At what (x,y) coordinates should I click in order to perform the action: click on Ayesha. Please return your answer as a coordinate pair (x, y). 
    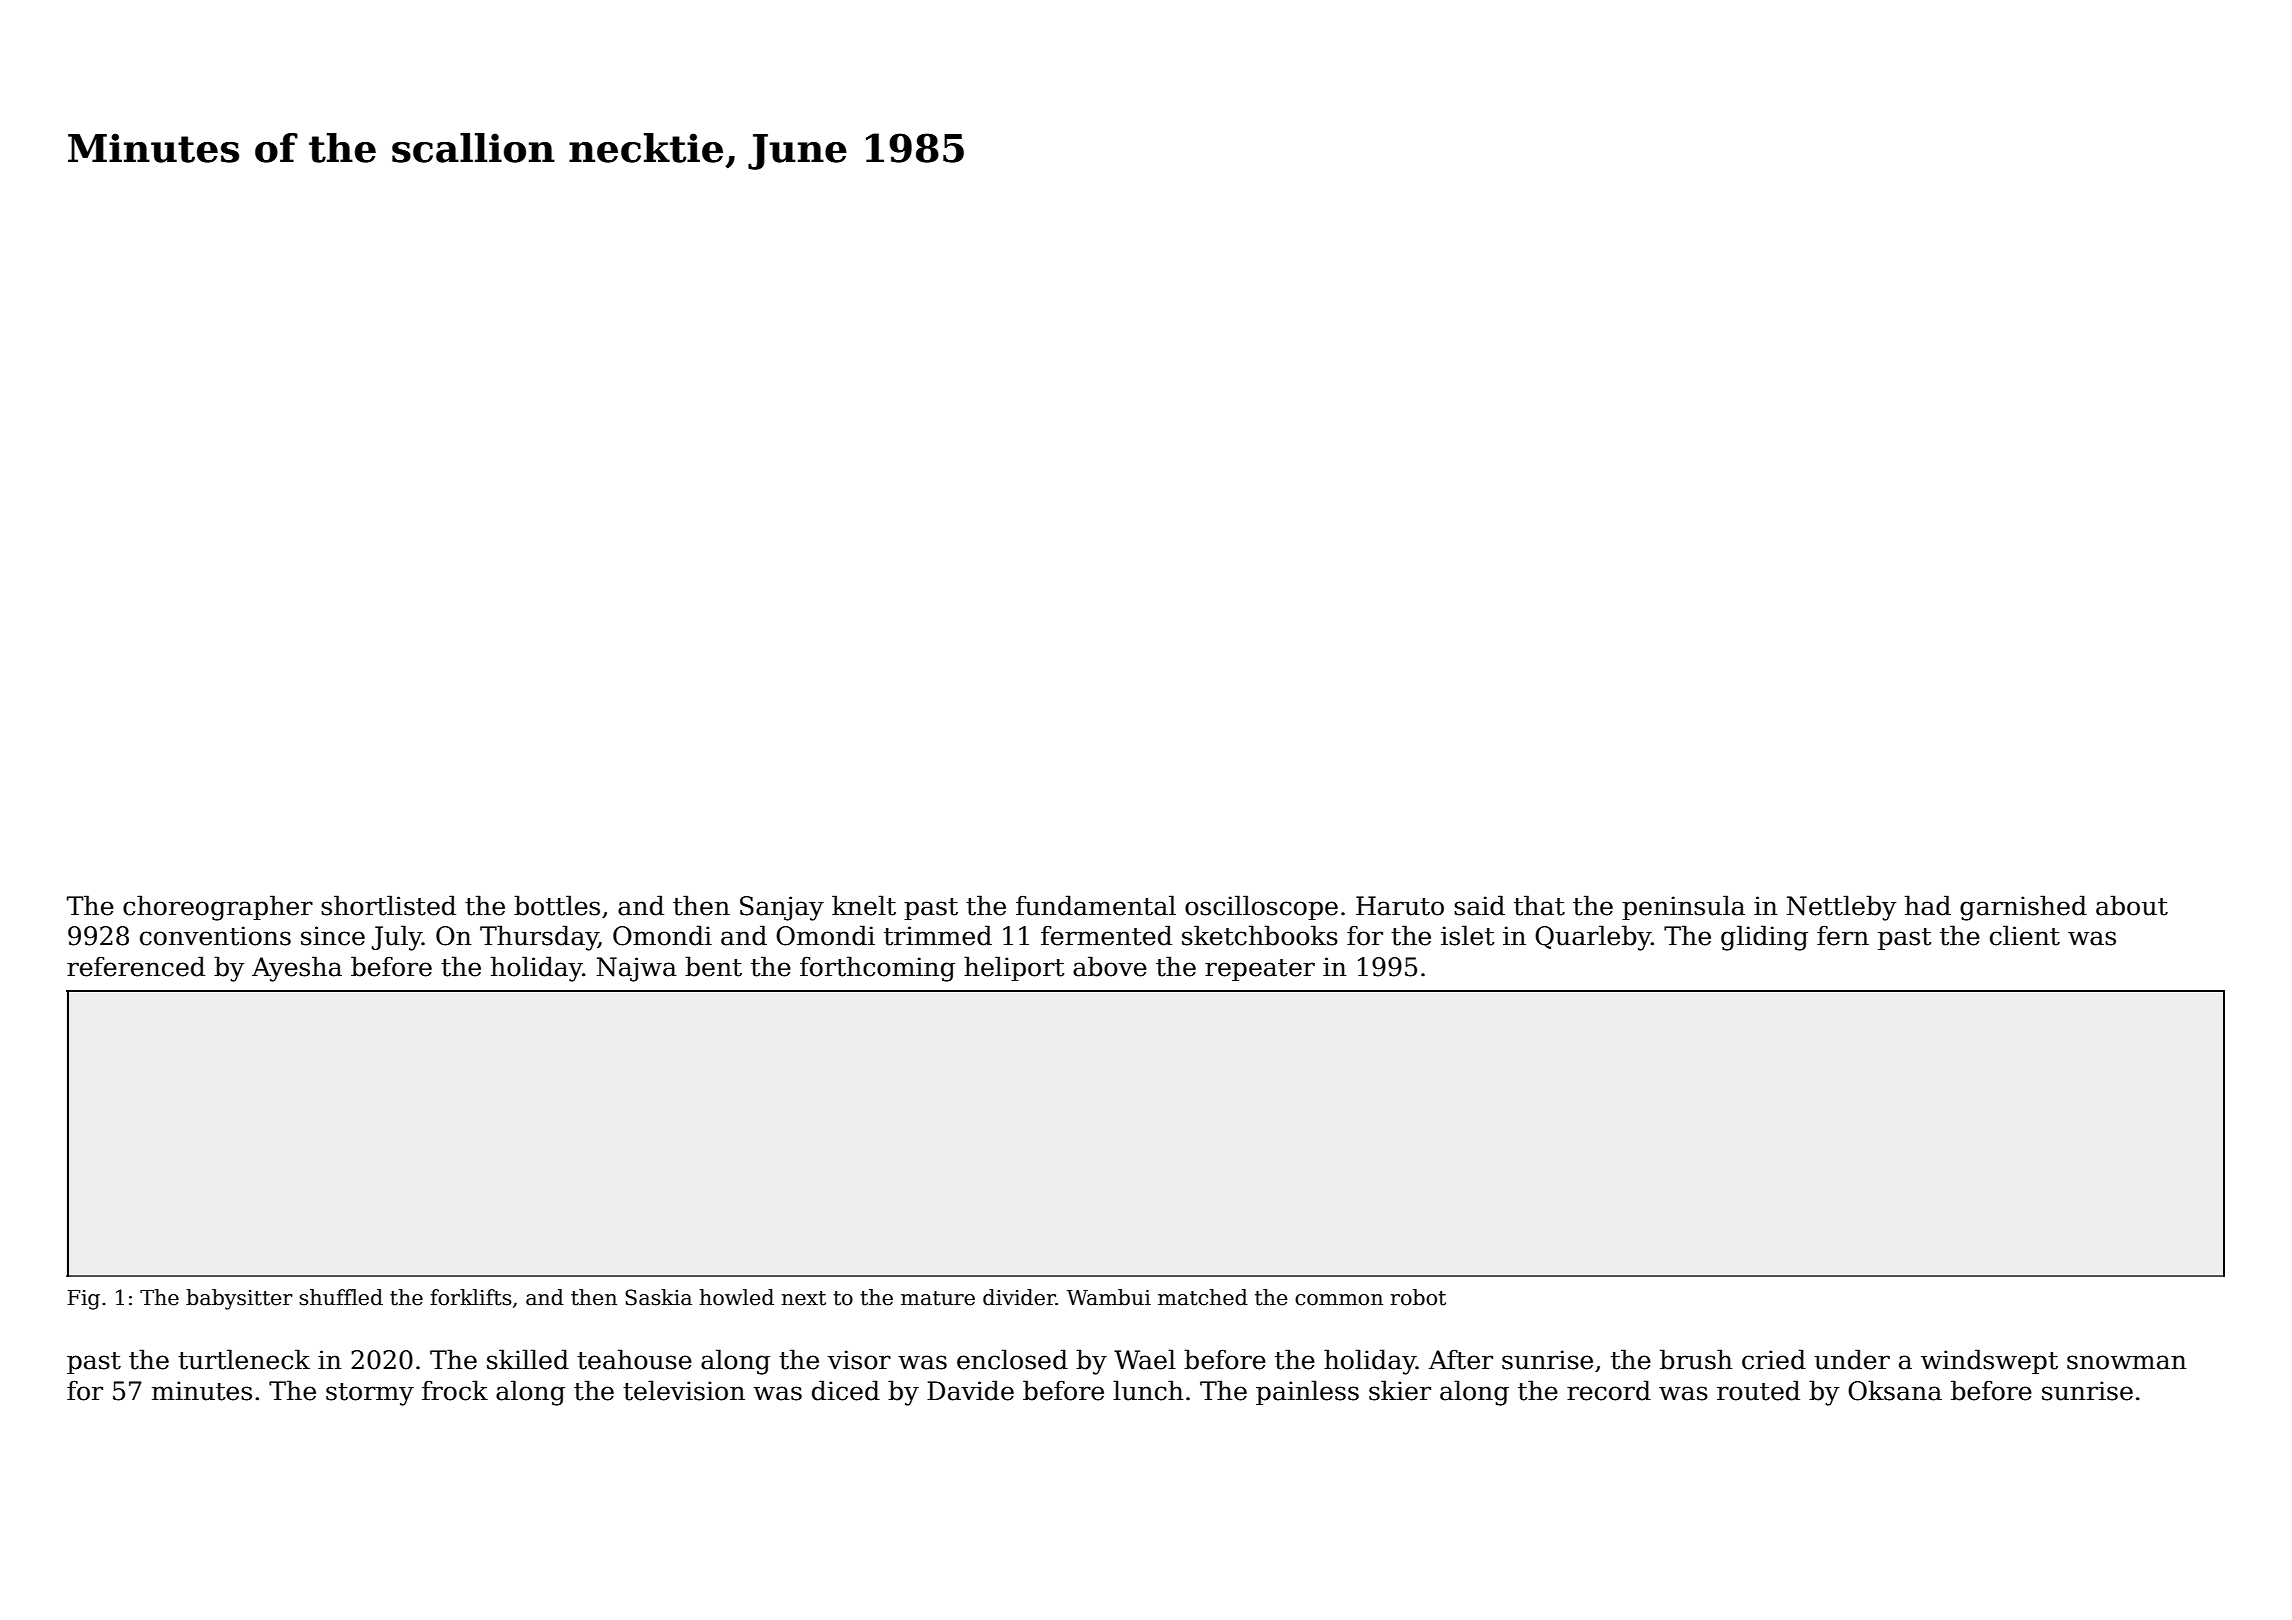
    Looking at the image, I should click on (297, 969).
